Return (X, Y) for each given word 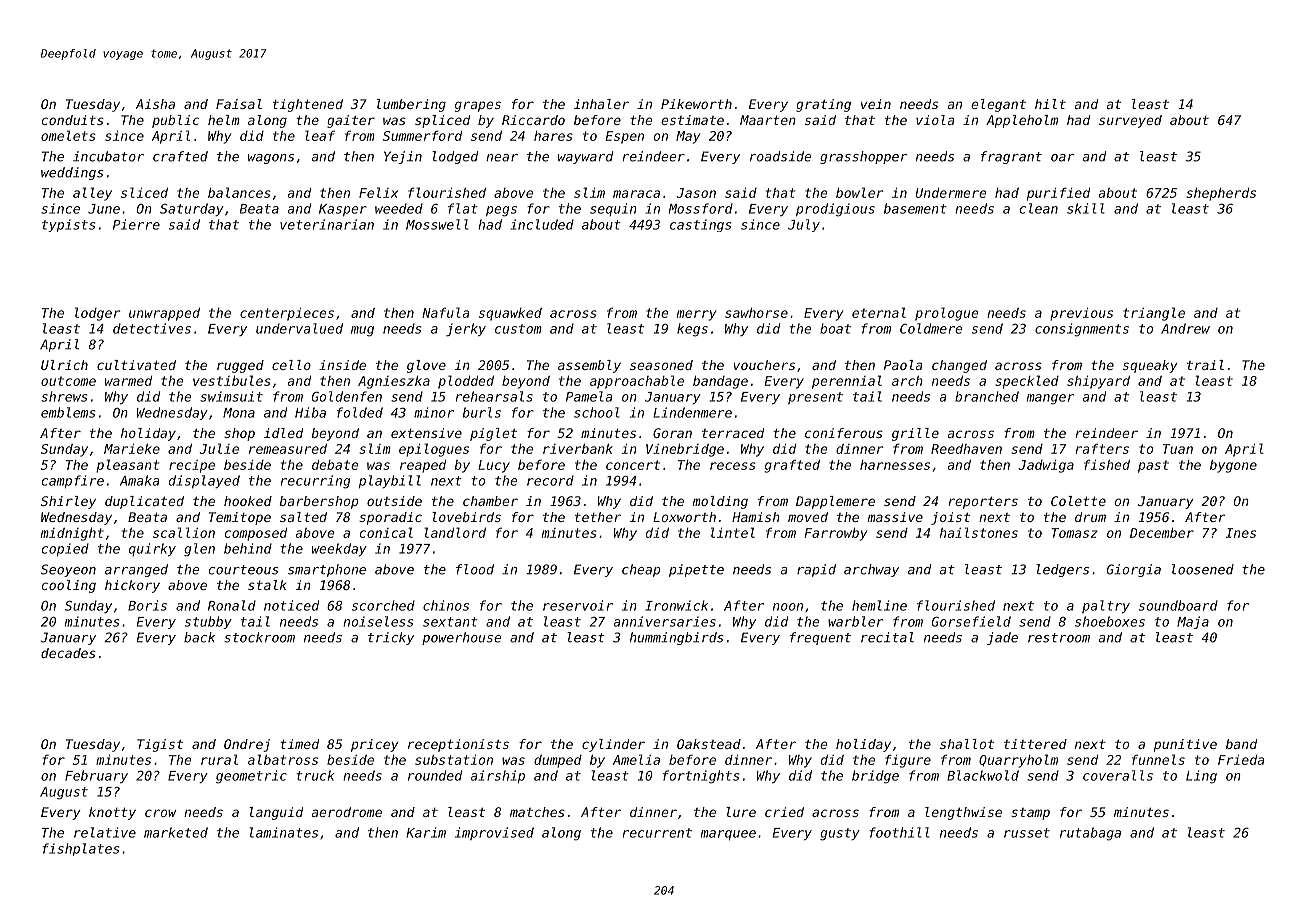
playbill (390, 481)
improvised (494, 833)
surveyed (1130, 121)
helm (224, 120)
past (1153, 466)
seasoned (661, 365)
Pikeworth (696, 104)
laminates (284, 832)
